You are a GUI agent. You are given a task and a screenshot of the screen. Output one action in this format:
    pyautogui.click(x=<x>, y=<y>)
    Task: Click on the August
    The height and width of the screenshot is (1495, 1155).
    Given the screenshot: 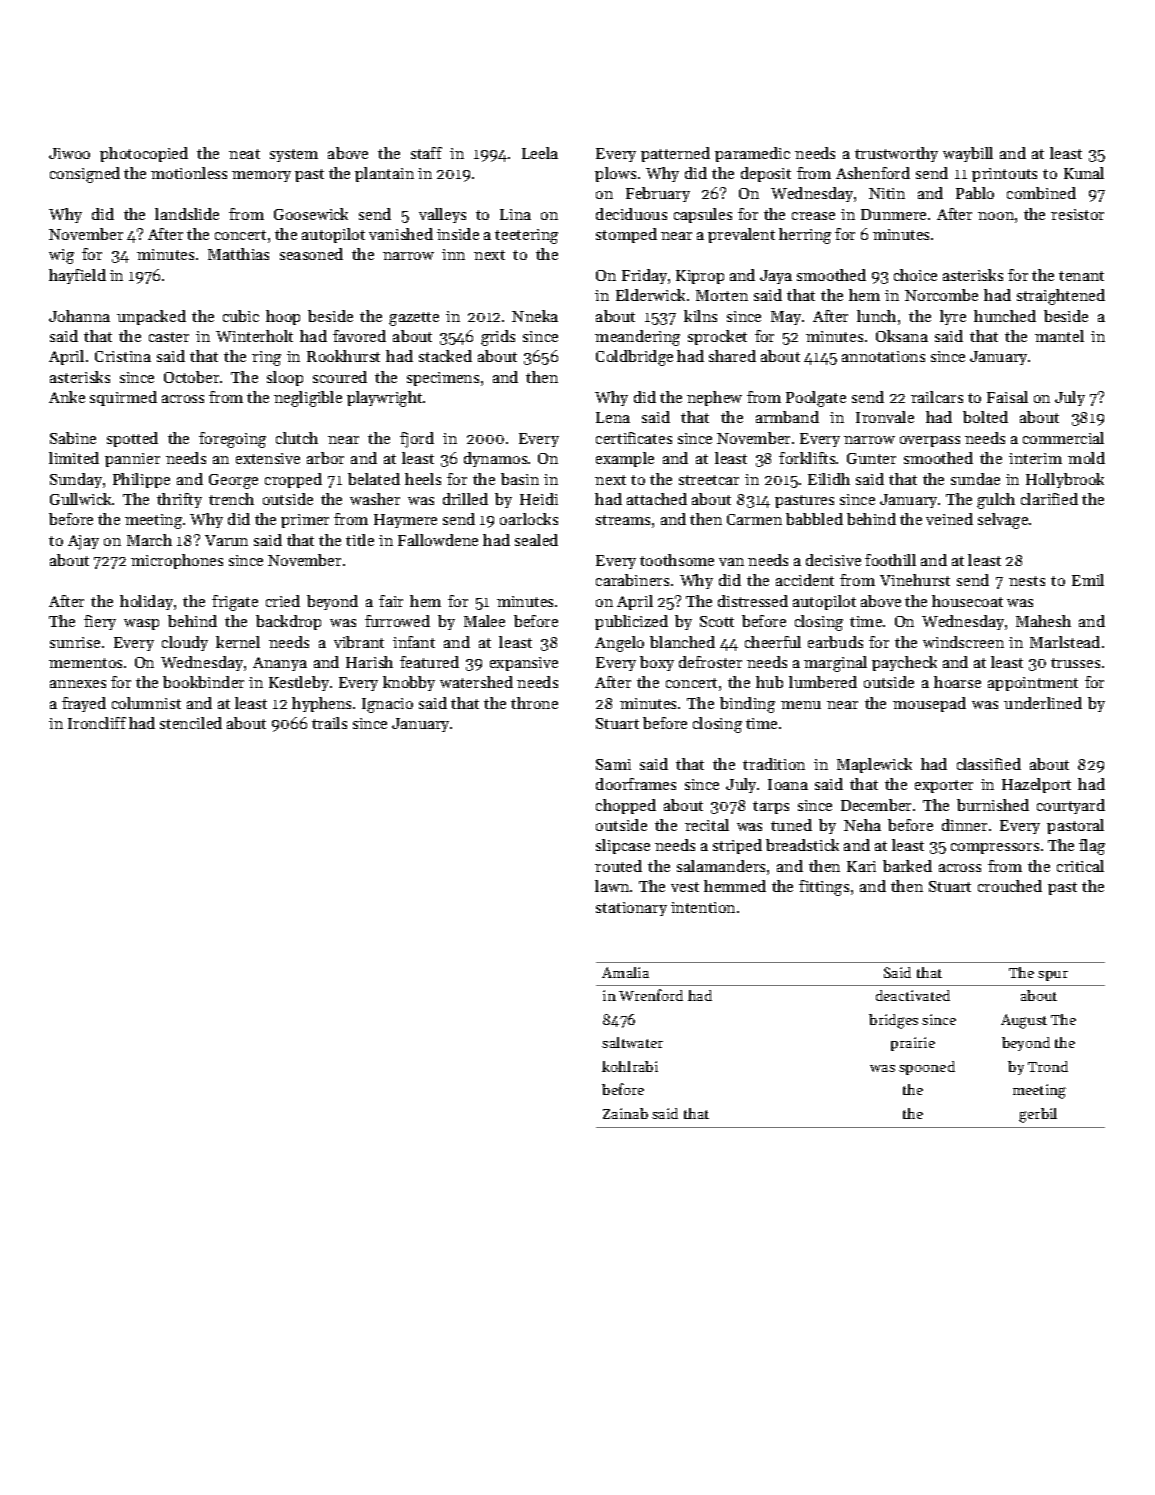 What is the action you would take?
    pyautogui.click(x=1024, y=1021)
